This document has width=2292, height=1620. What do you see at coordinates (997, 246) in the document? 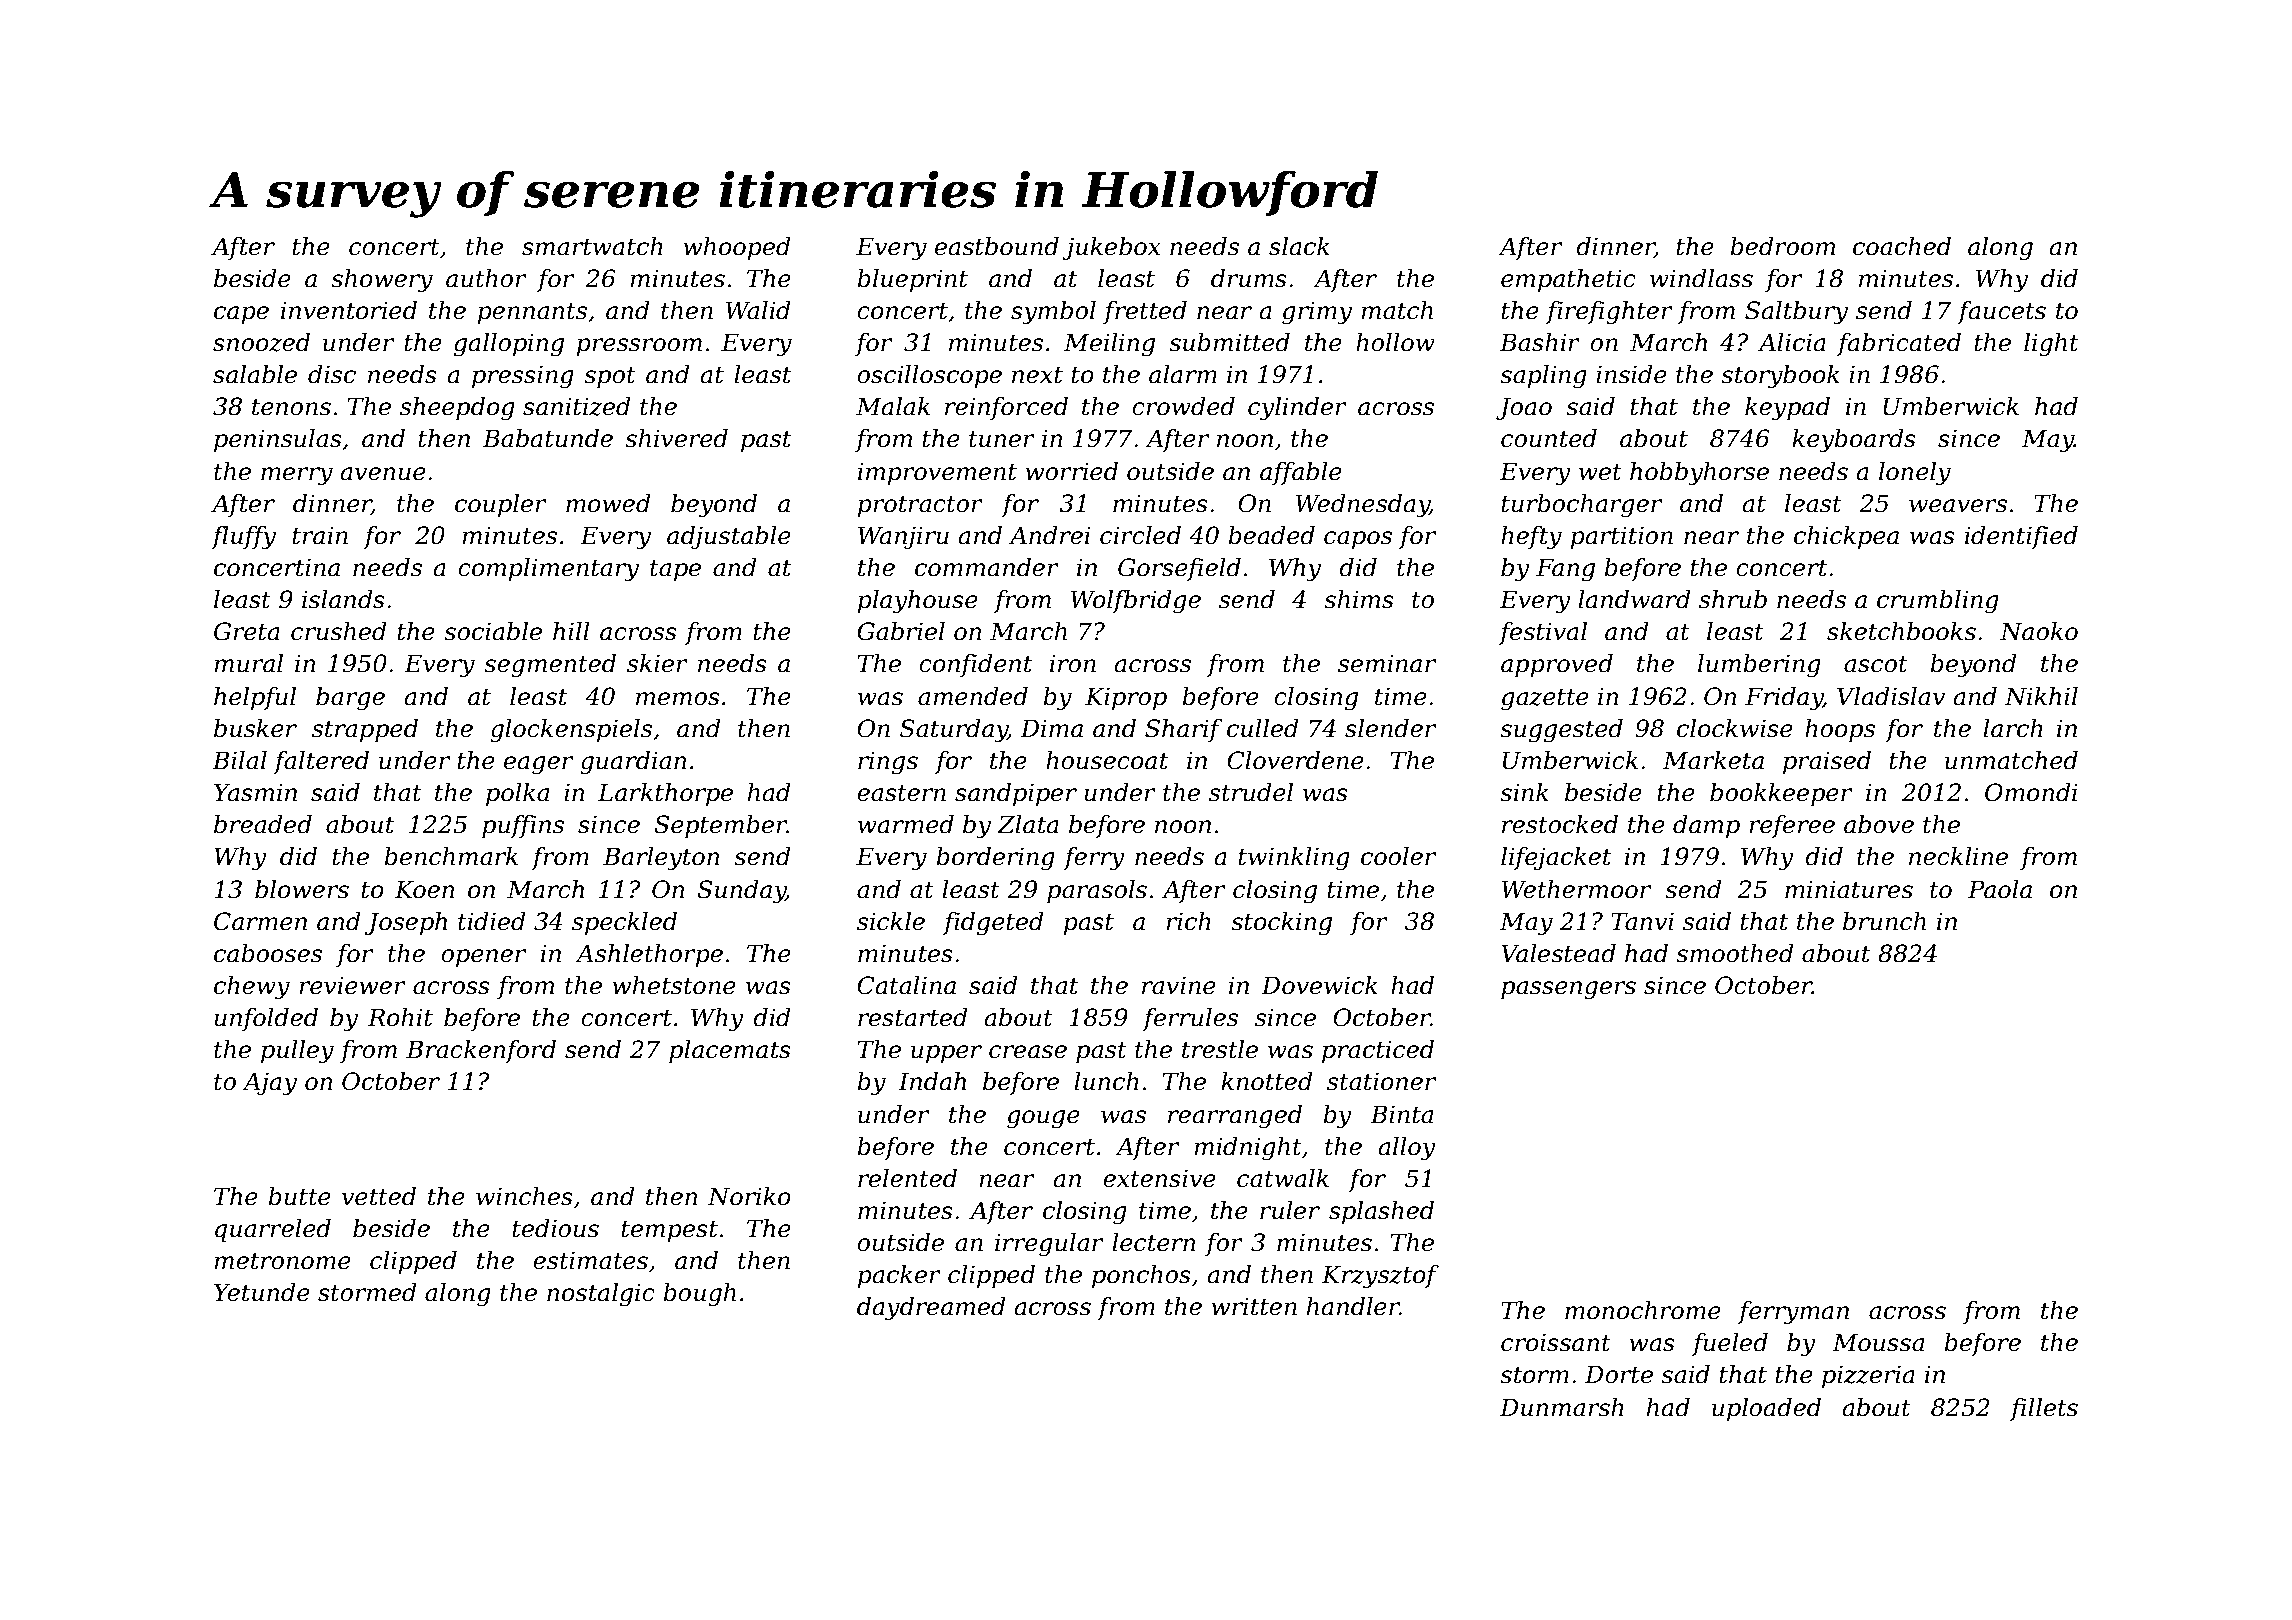
I see `eastbound` at bounding box center [997, 246].
